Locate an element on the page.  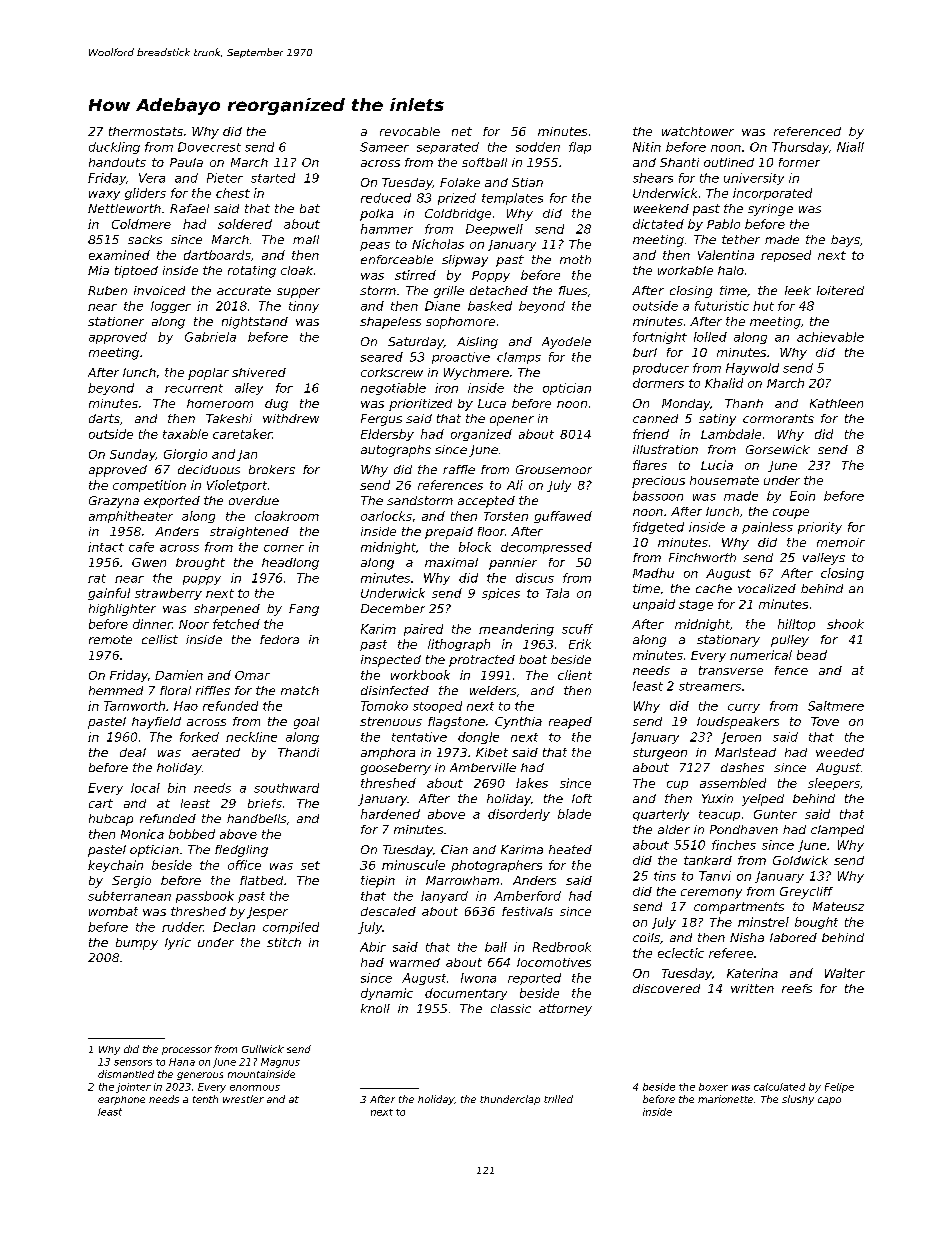
Nettleworth is located at coordinates (124, 208).
